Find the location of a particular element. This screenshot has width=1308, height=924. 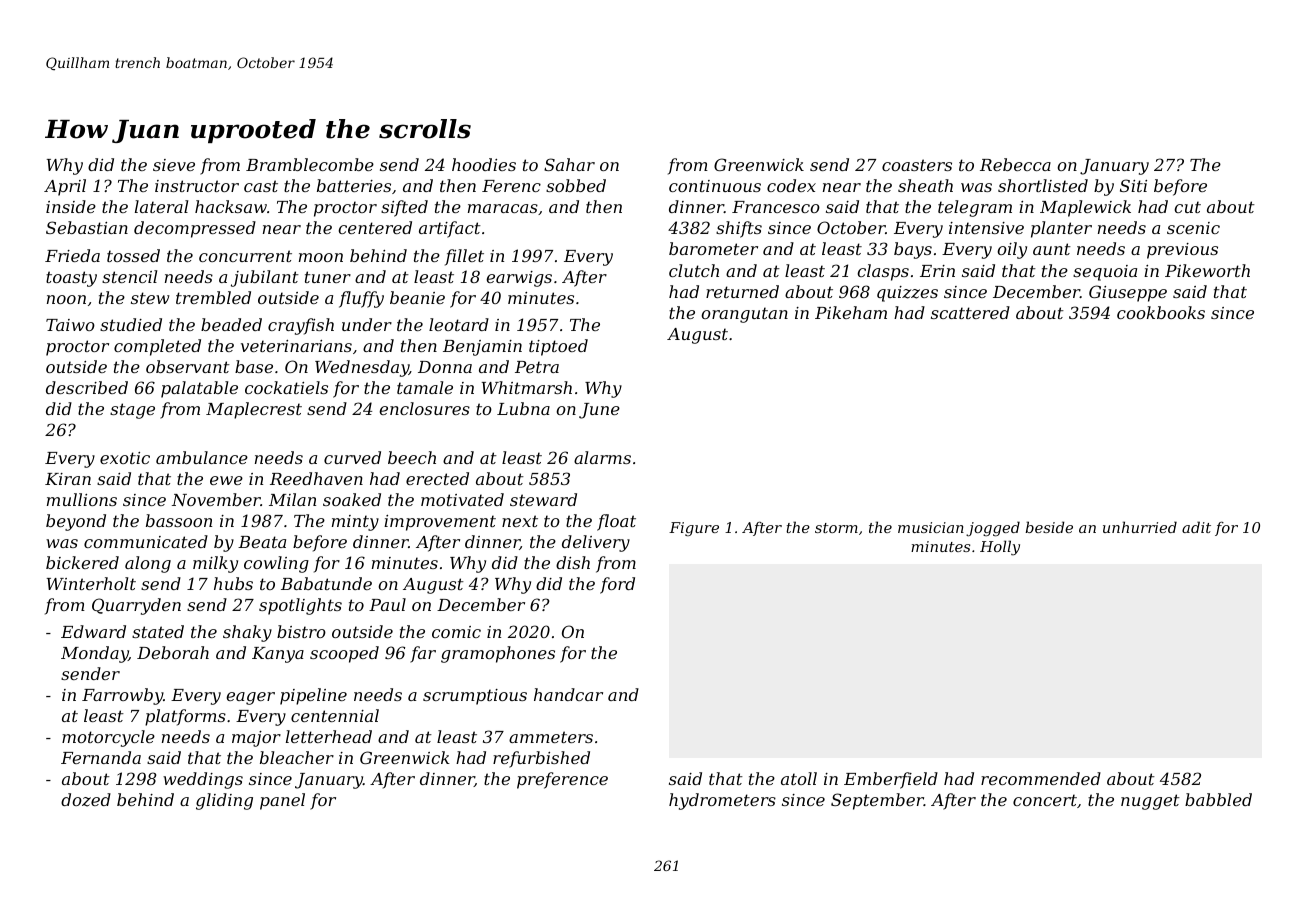

April is located at coordinates (65, 187).
